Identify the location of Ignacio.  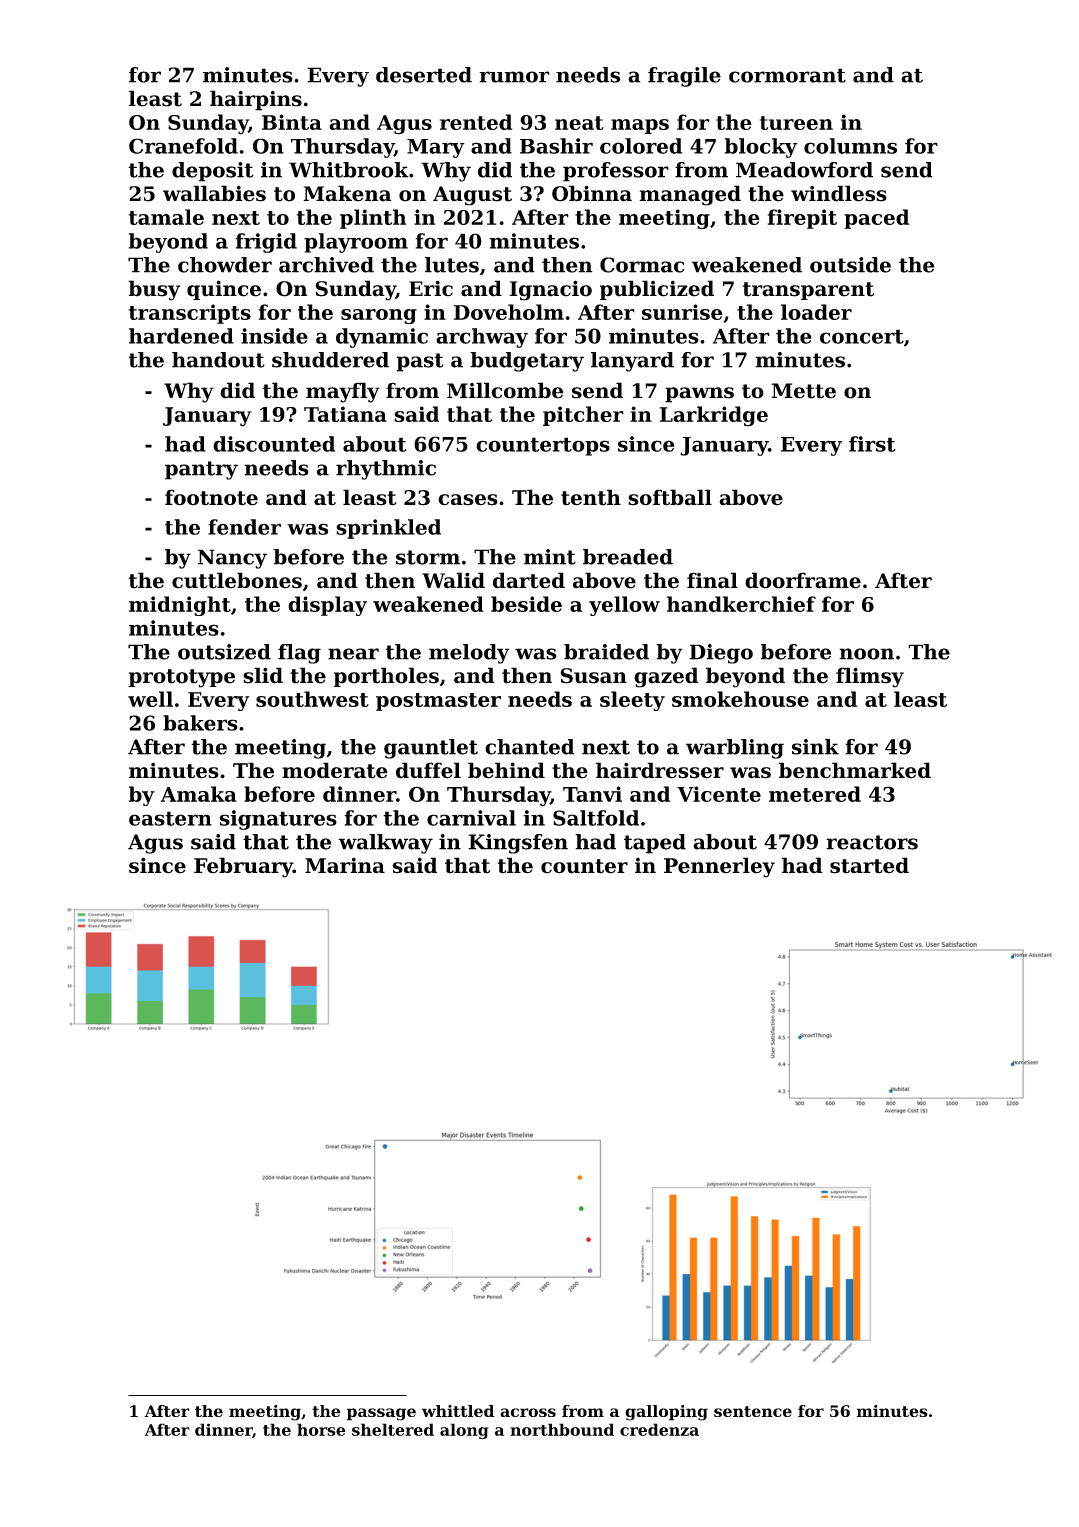
(550, 290).
